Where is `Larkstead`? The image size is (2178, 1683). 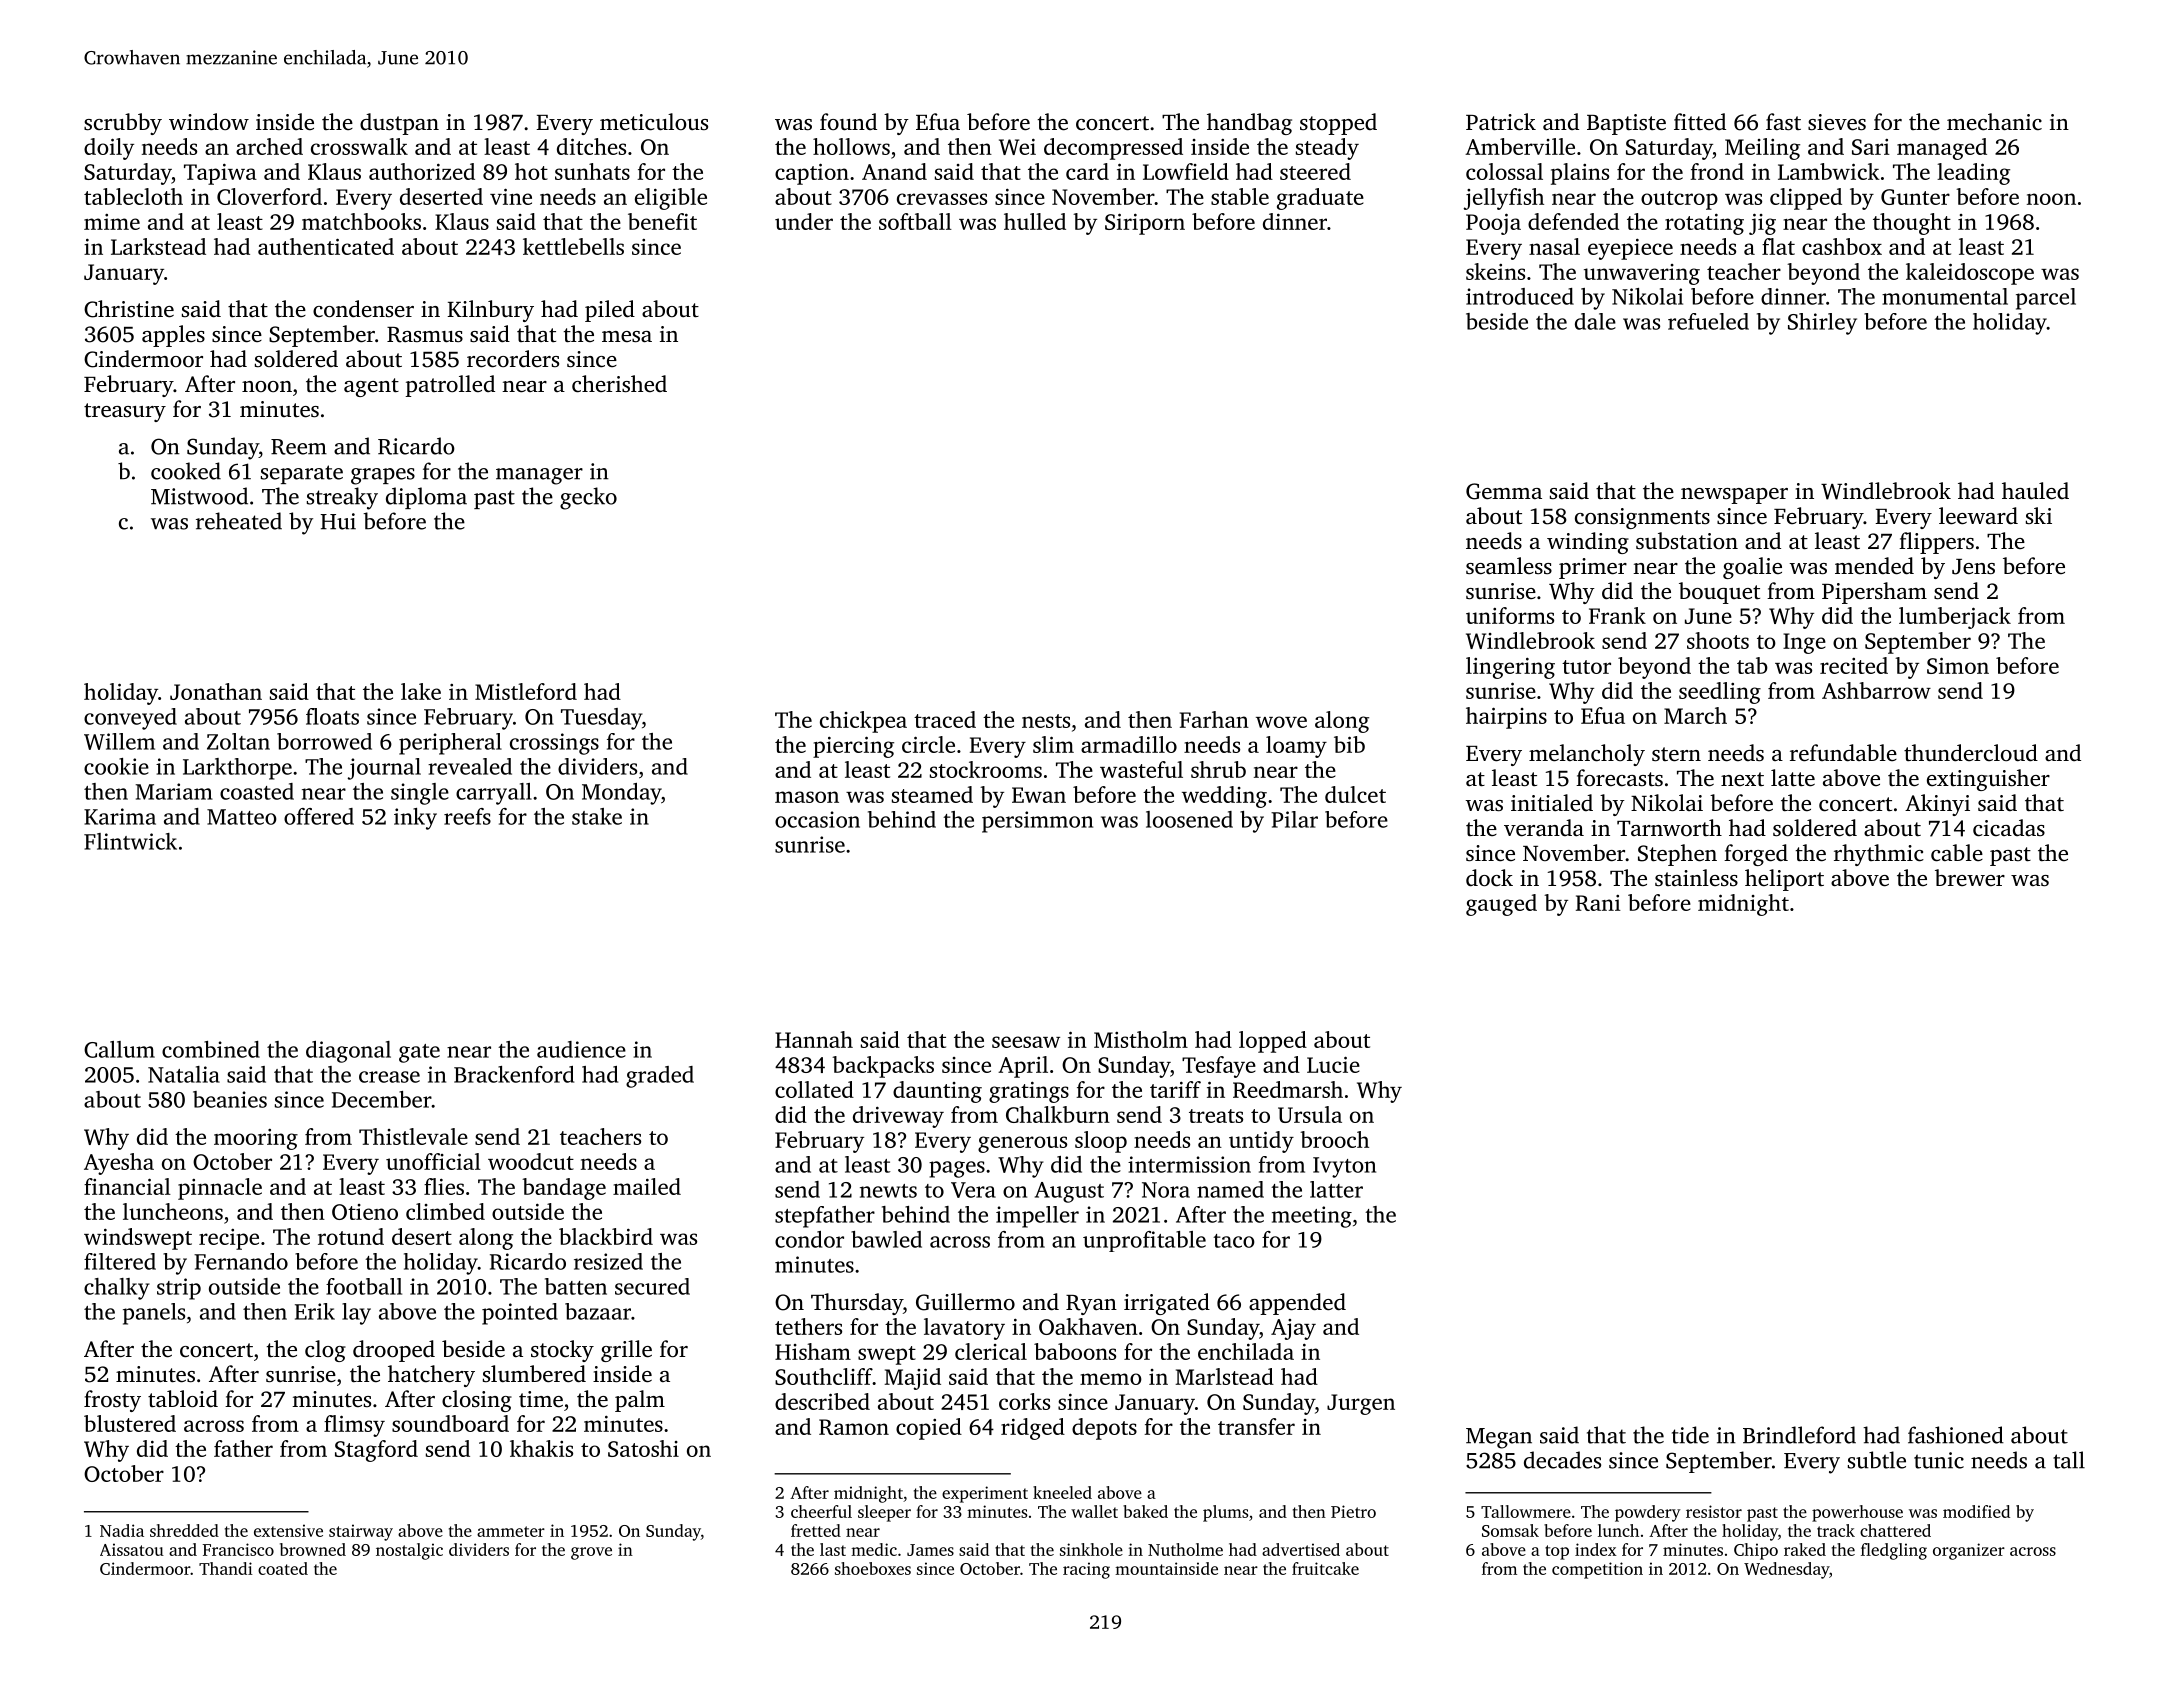
Larkstead is located at coordinates (158, 246).
